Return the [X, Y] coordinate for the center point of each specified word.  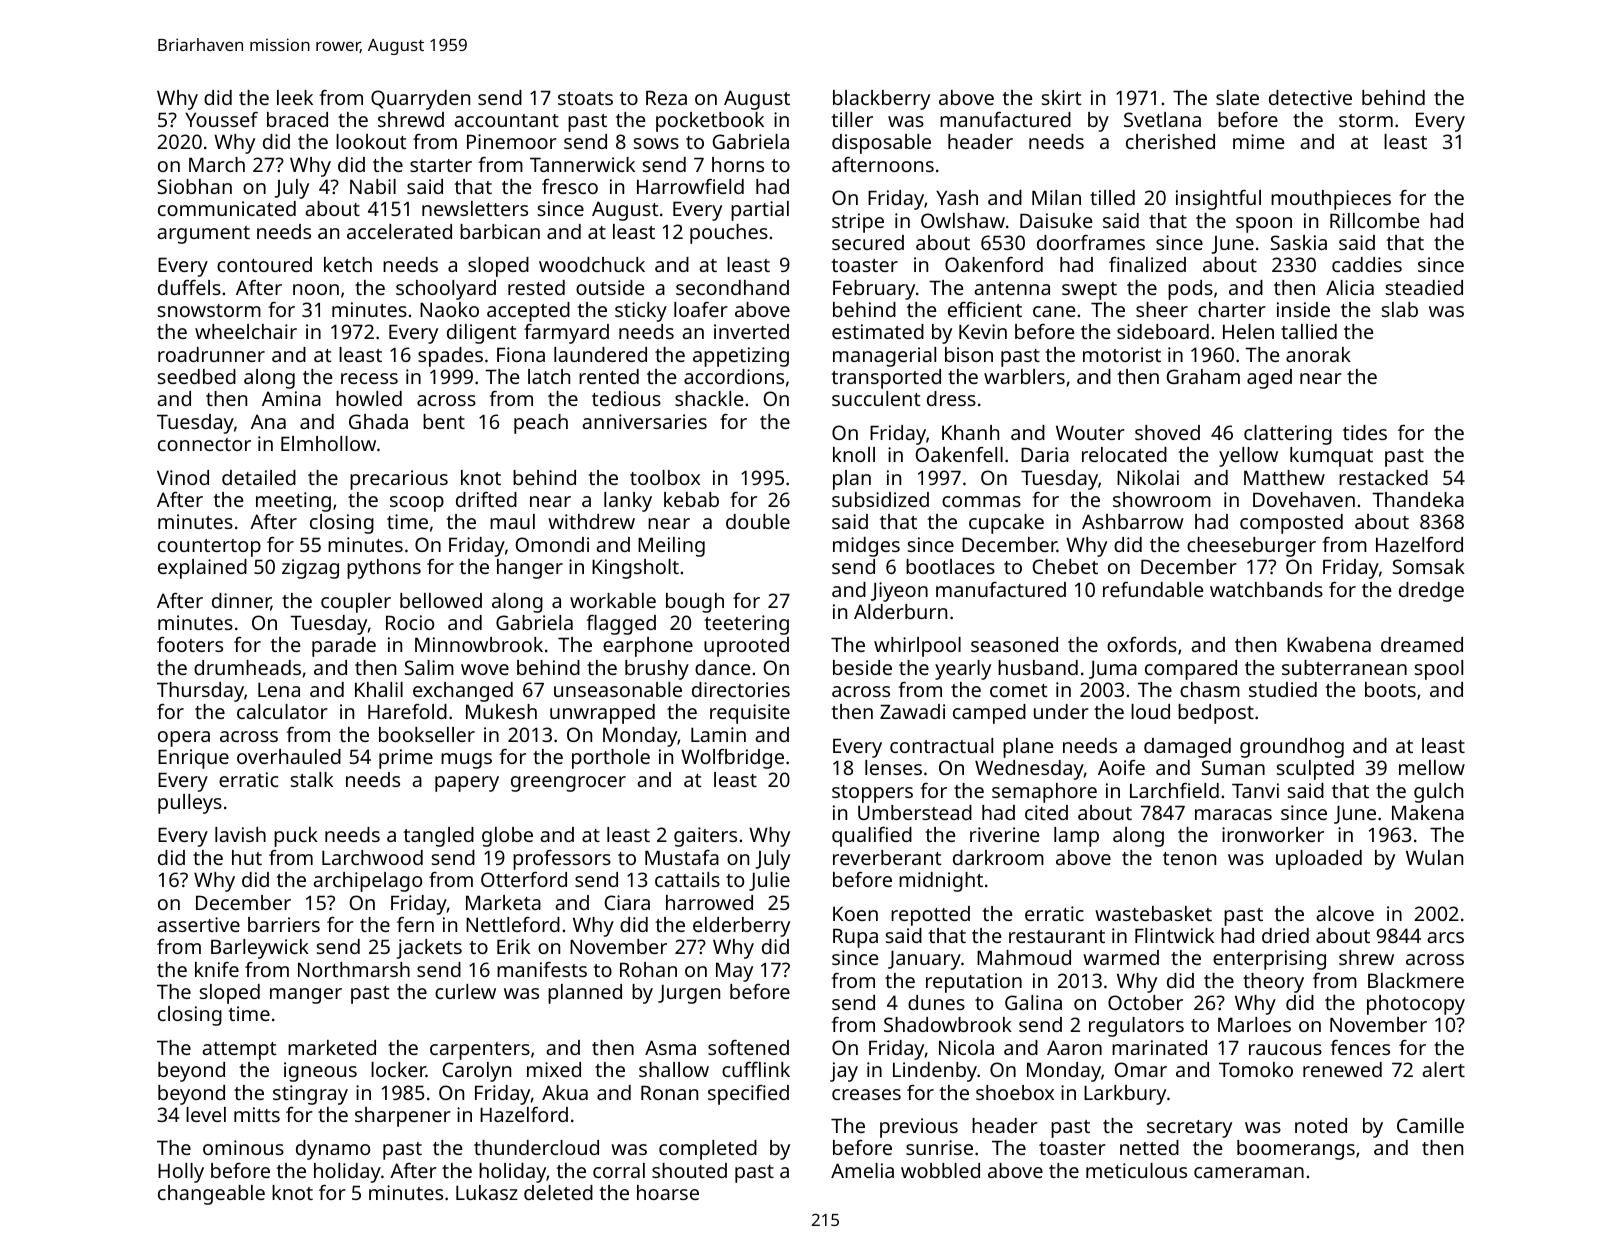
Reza [666, 97]
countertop [209, 548]
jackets [429, 949]
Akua [565, 1092]
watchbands [1266, 589]
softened [748, 1047]
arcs [1445, 937]
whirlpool [917, 647]
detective [1310, 97]
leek [295, 97]
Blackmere [1416, 980]
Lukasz [487, 1192]
